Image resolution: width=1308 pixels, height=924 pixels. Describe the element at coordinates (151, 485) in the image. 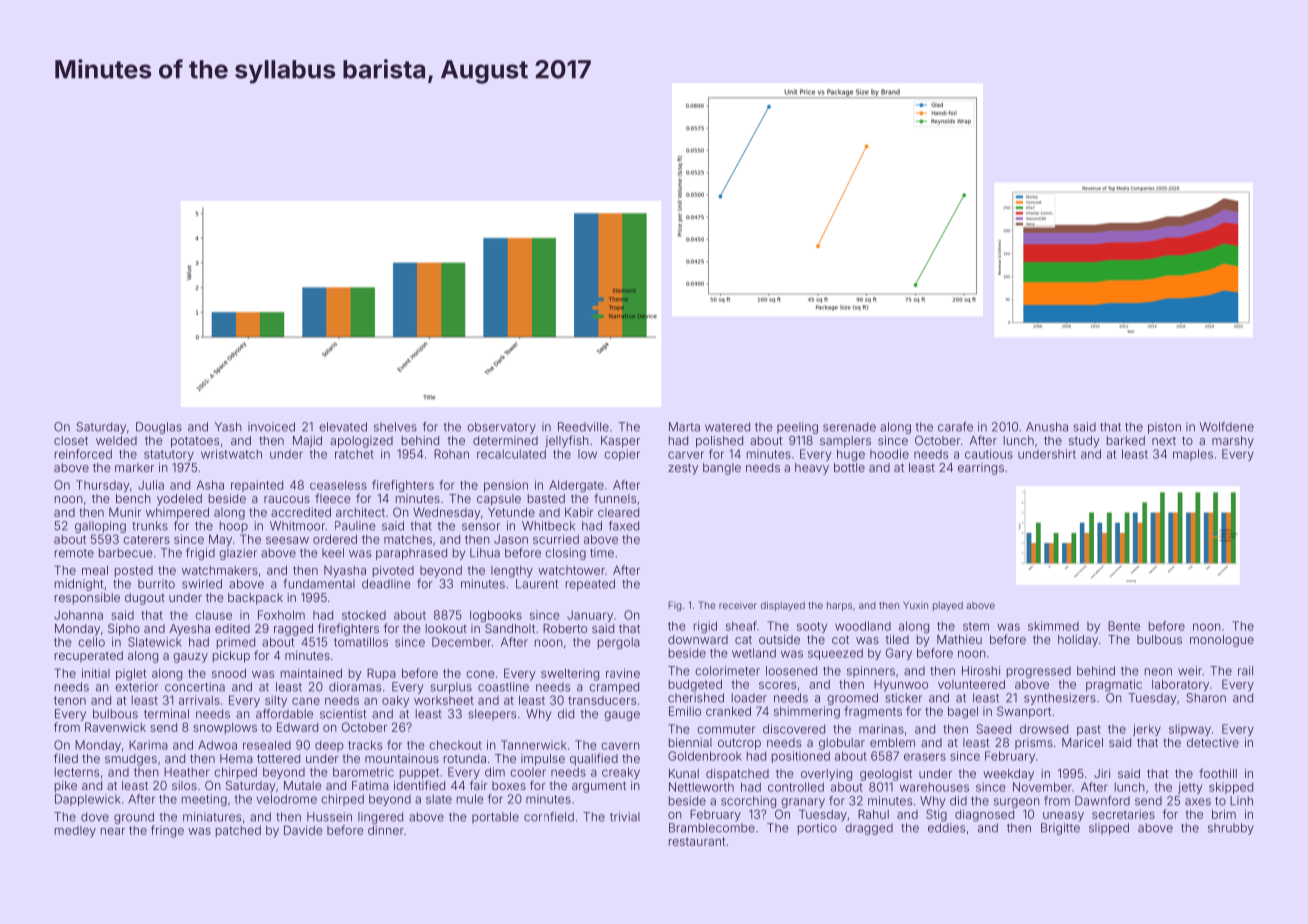

I see `Julia` at that location.
